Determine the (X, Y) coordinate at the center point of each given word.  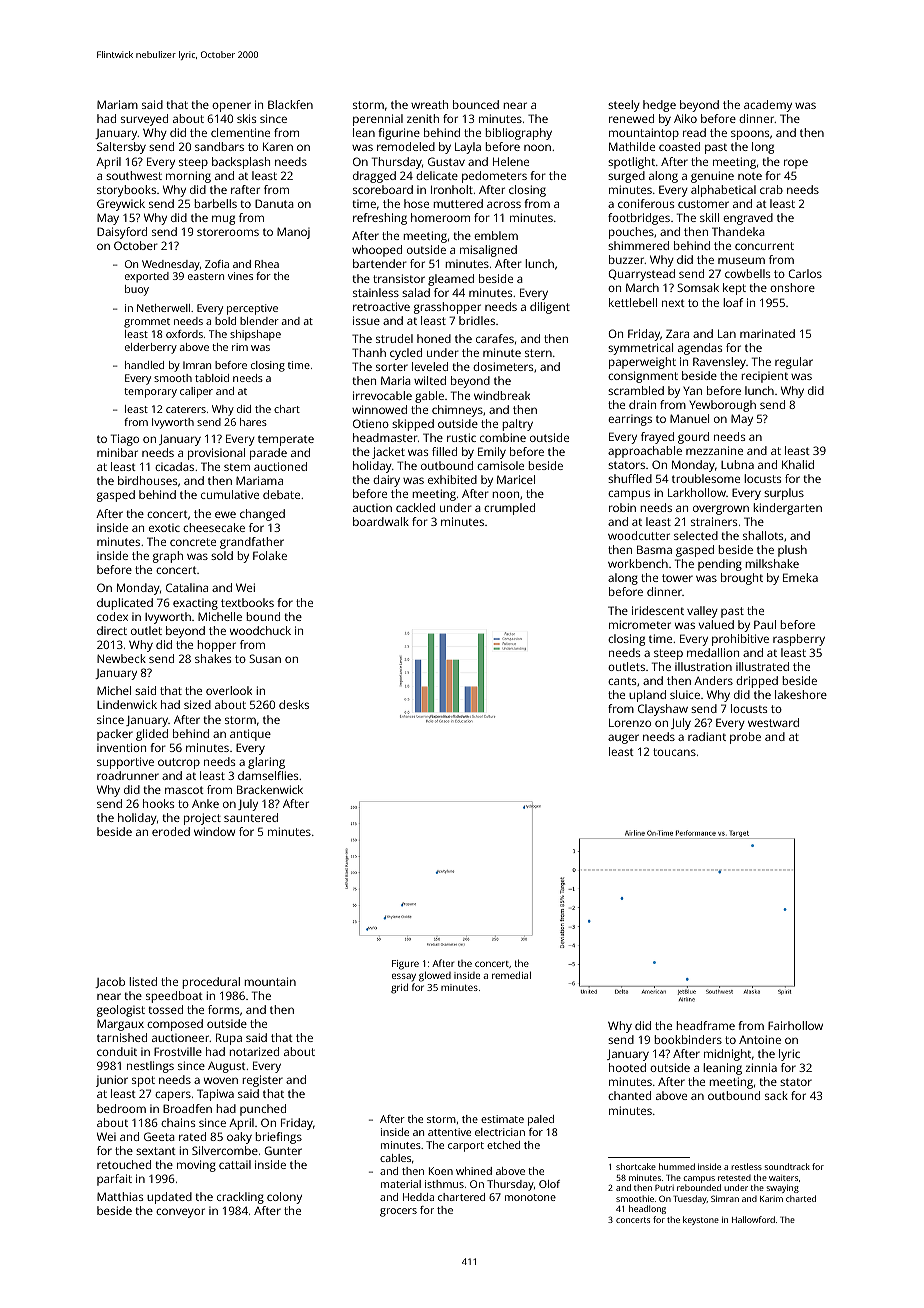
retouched (124, 1164)
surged (626, 177)
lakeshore (801, 694)
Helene (511, 161)
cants (622, 681)
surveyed (144, 120)
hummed (677, 1166)
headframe (705, 1025)
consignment (643, 377)
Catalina (187, 587)
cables (395, 1158)
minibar (117, 452)
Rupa (229, 1039)
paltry (517, 425)
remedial (511, 975)
